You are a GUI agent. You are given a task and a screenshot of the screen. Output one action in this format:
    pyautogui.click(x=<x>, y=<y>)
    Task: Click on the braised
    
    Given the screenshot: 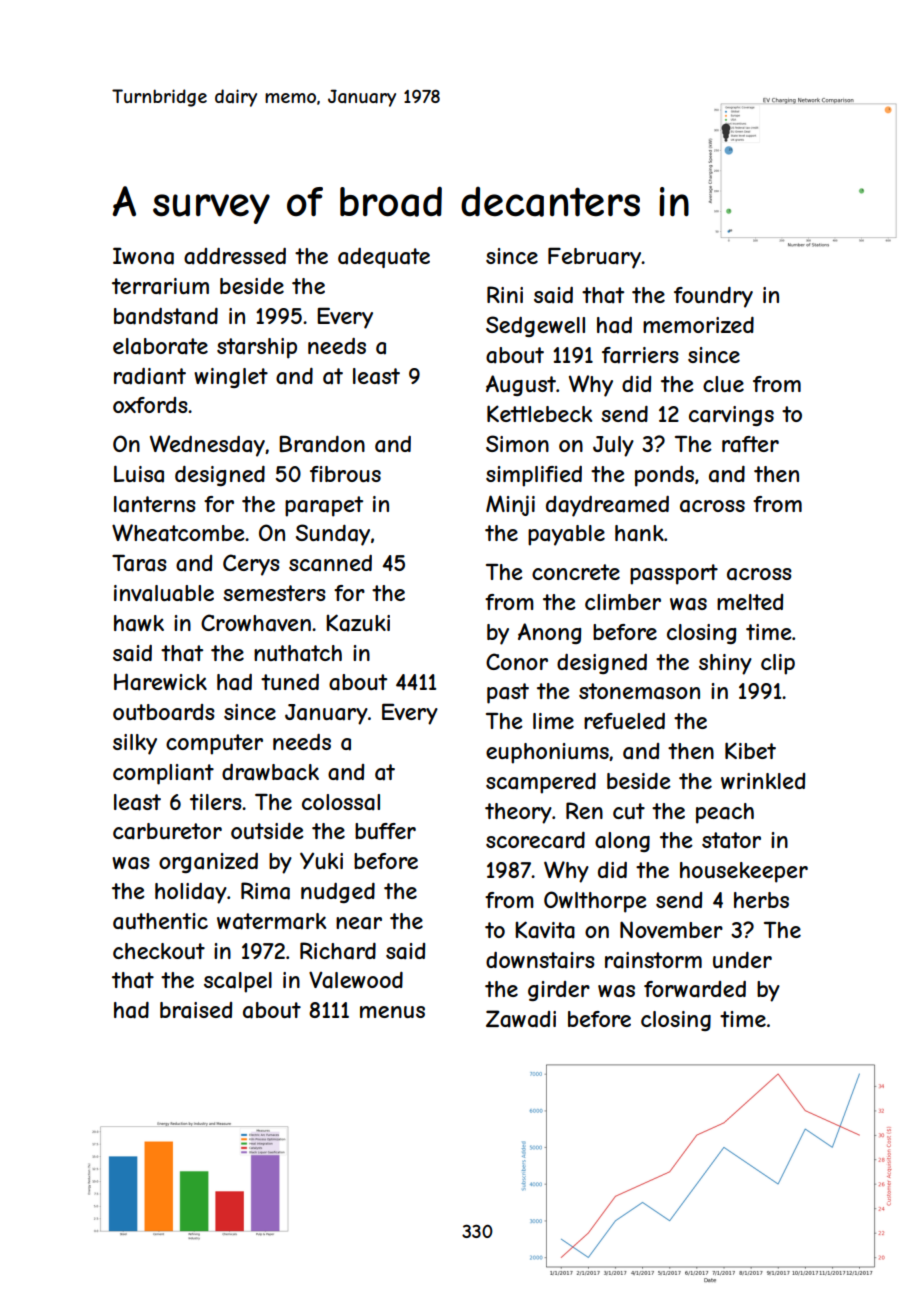 What is the action you would take?
    pyautogui.click(x=196, y=1010)
